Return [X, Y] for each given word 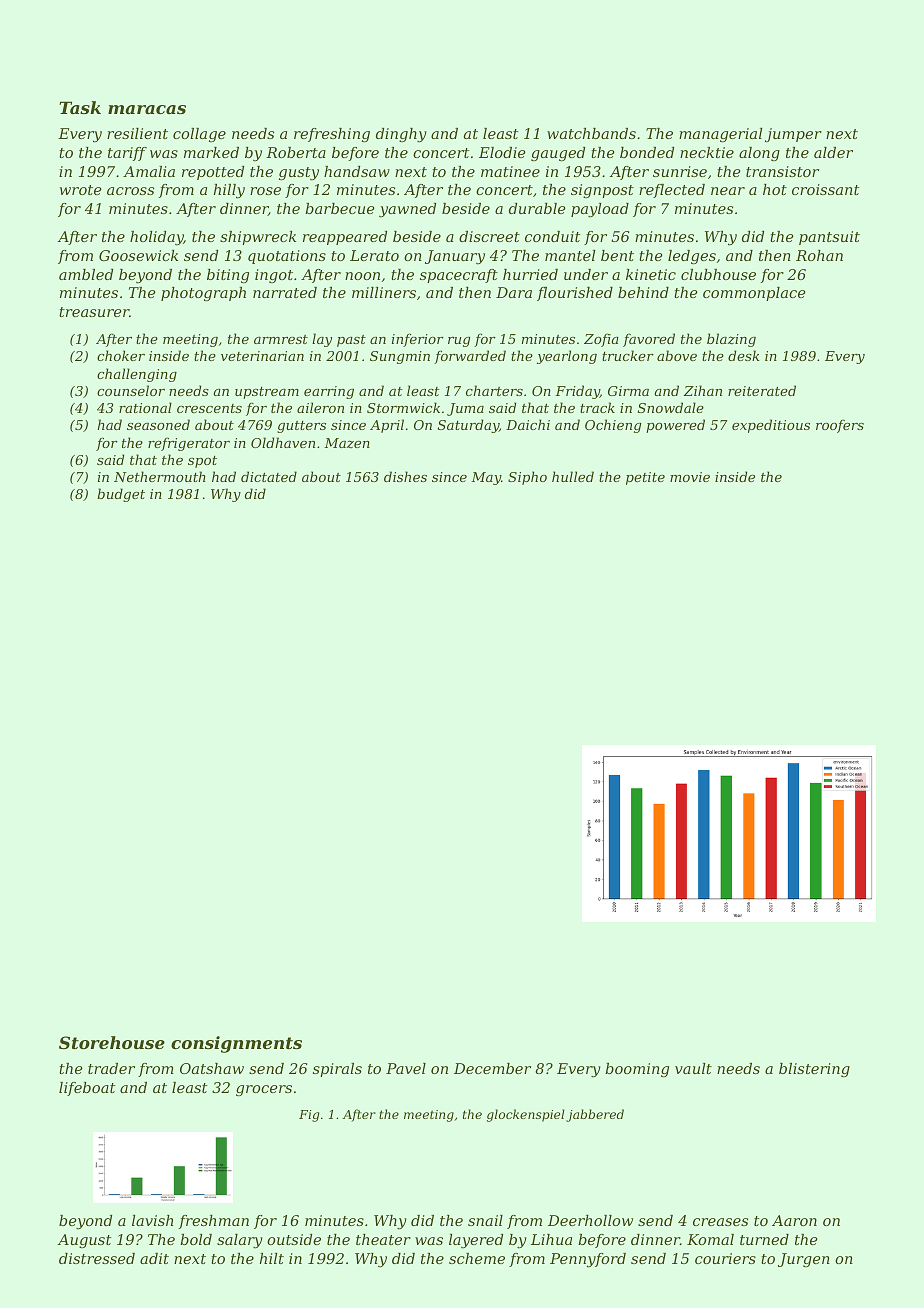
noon [362, 276]
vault [693, 1068]
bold [196, 1239]
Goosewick [138, 255]
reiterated [762, 390]
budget [121, 495]
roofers [840, 426]
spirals [337, 1070]
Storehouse [112, 1042]
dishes [405, 476]
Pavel [406, 1068]
